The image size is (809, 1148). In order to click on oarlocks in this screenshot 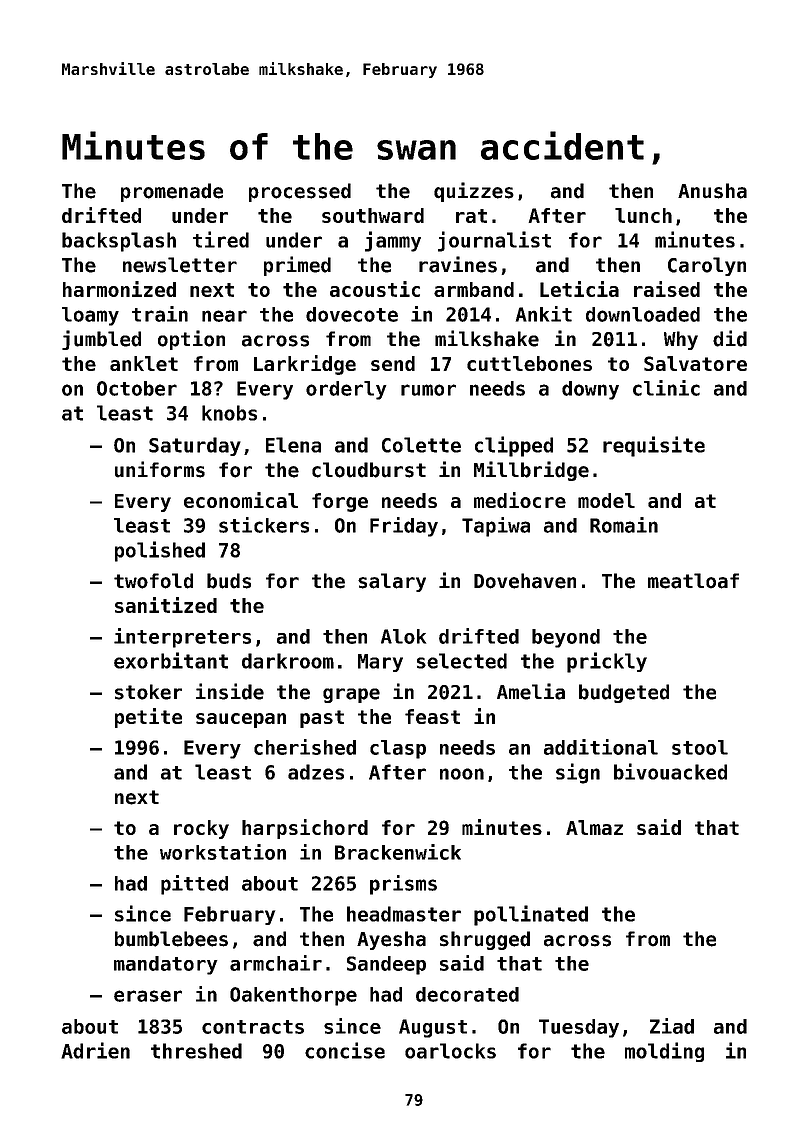, I will do `click(450, 1051)`.
